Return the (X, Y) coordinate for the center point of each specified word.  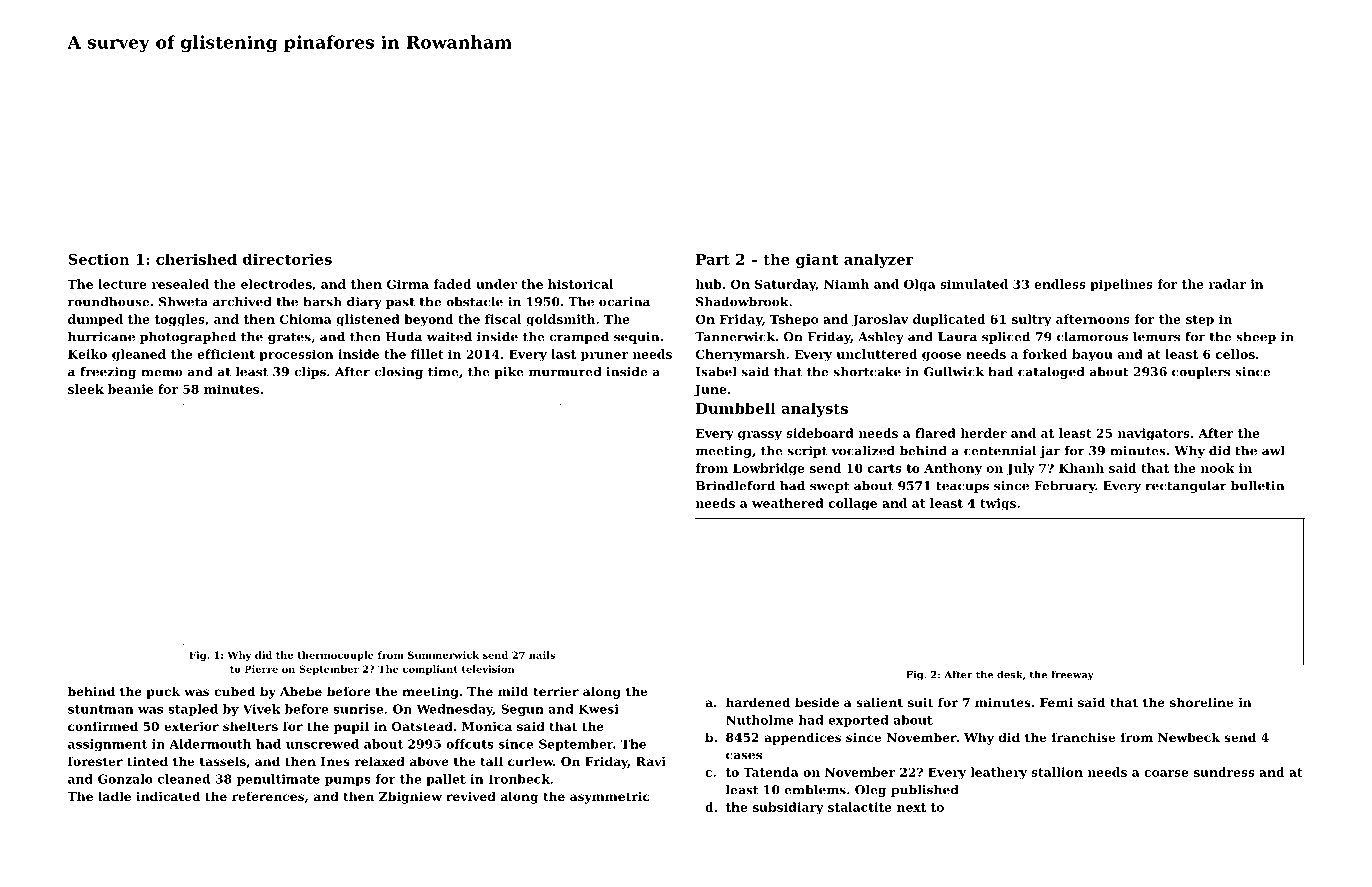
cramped (579, 338)
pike (509, 373)
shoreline (1201, 702)
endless (1060, 284)
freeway (1072, 676)
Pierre (261, 669)
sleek (86, 389)
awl (1273, 451)
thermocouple (336, 656)
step (1200, 321)
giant (817, 260)
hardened (758, 702)
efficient (226, 354)
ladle (114, 796)
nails (542, 655)
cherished (196, 259)
